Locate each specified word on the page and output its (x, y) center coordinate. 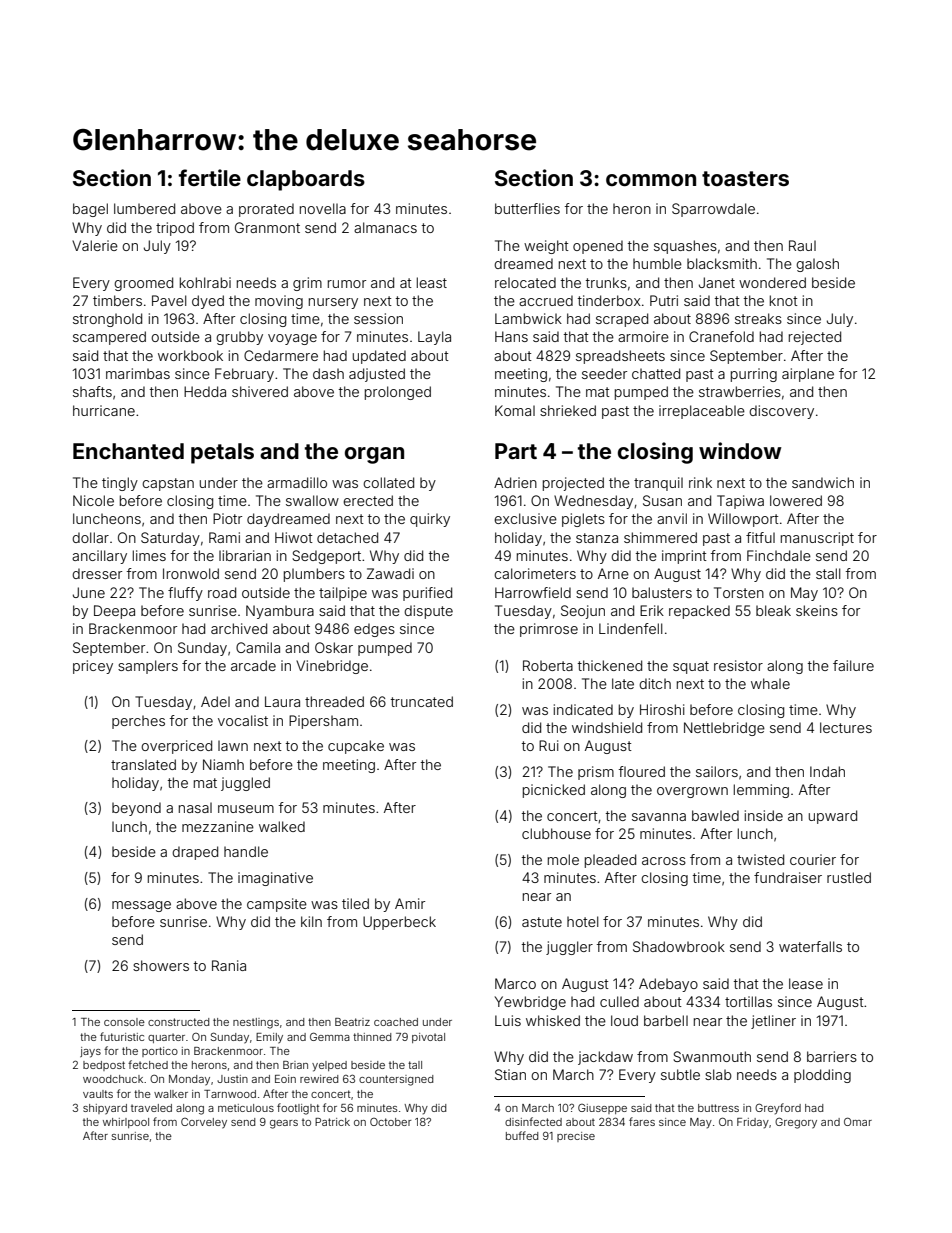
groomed (143, 284)
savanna (659, 817)
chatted (656, 373)
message (141, 906)
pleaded (610, 861)
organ (374, 455)
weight (546, 247)
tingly (120, 484)
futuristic (122, 1036)
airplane (808, 375)
